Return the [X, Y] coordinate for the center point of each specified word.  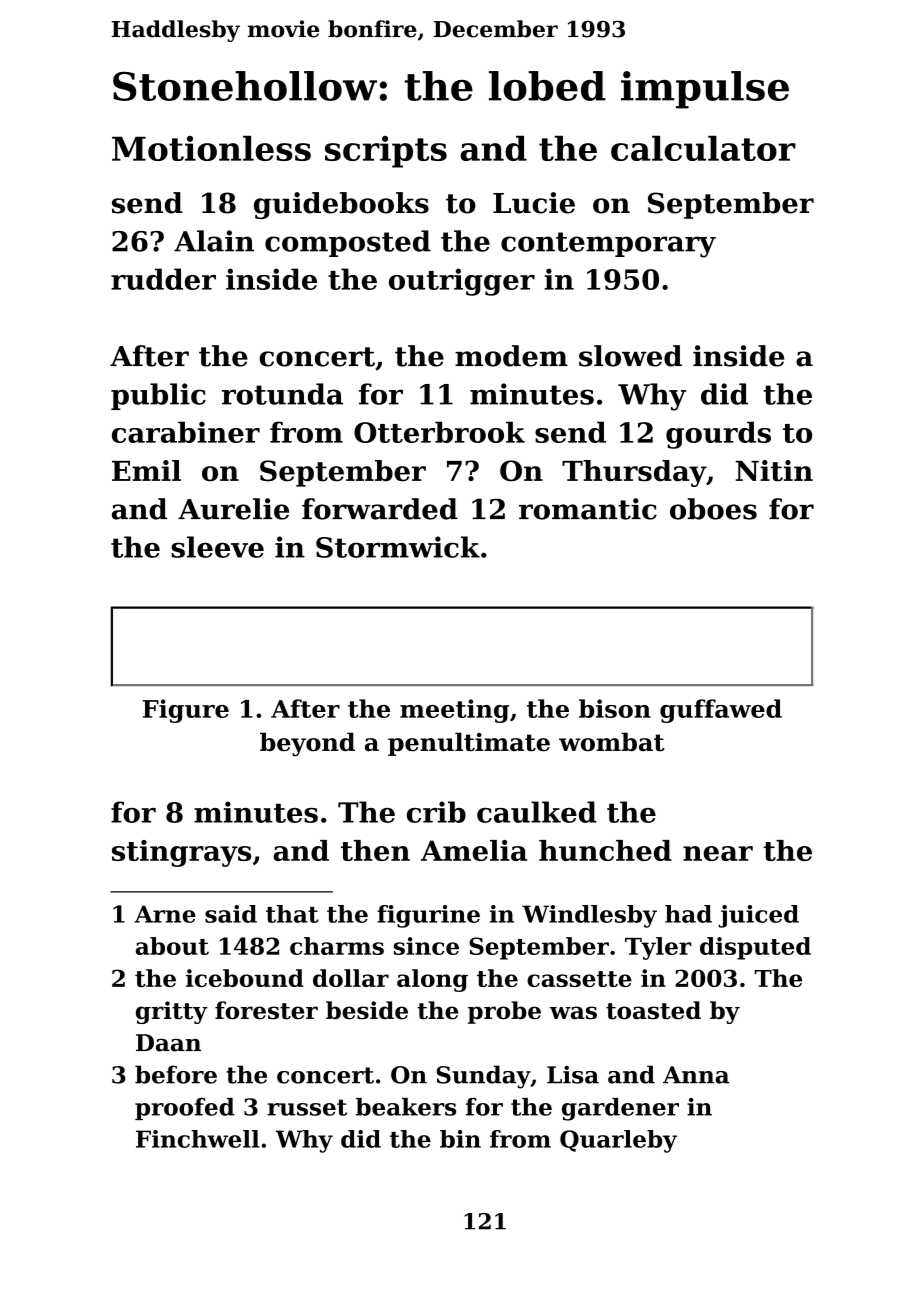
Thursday [634, 473]
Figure [186, 711]
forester [266, 1010]
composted [348, 243]
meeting [454, 711]
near [718, 853]
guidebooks [341, 205]
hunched [605, 850]
